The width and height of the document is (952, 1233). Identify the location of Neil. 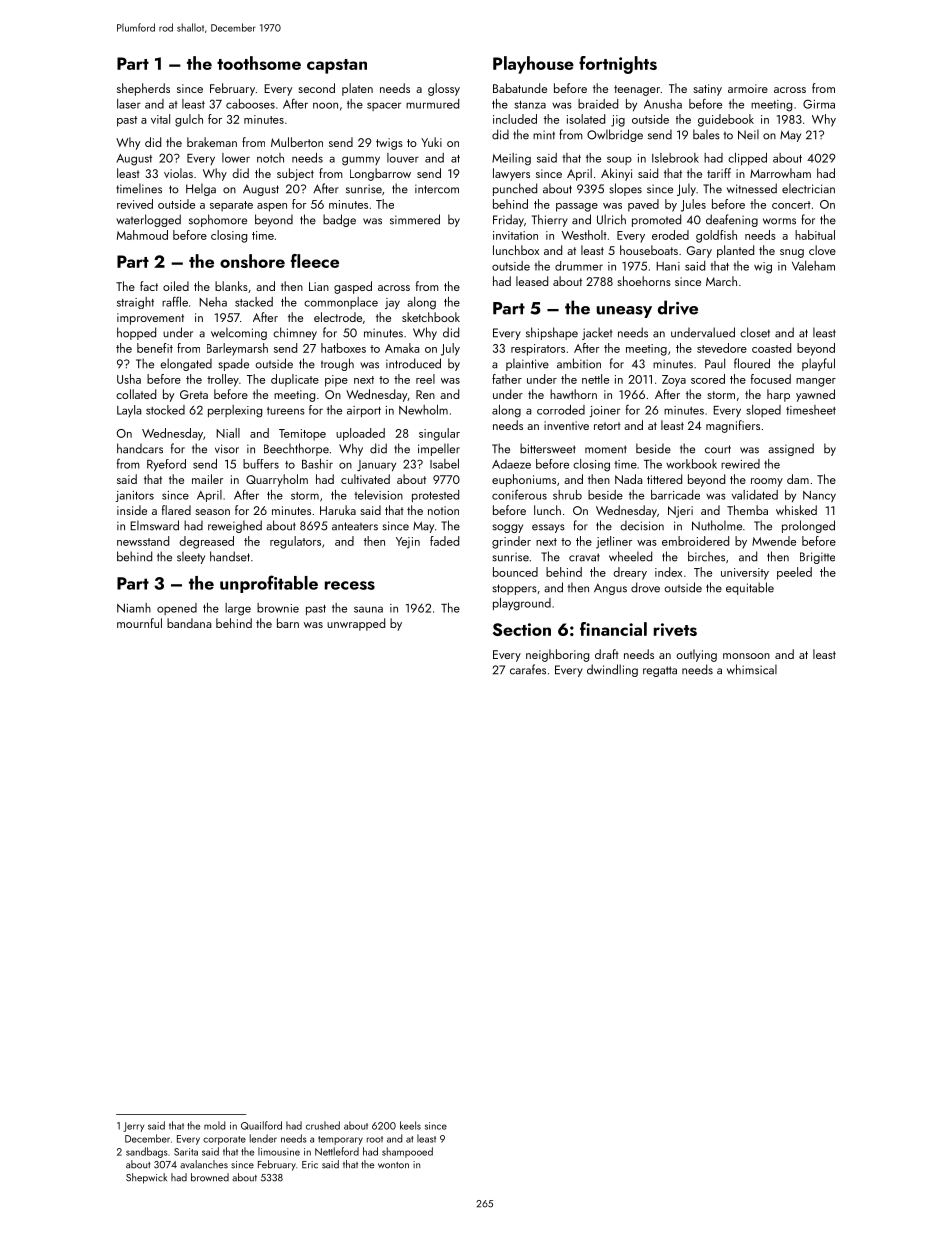
(748, 134).
